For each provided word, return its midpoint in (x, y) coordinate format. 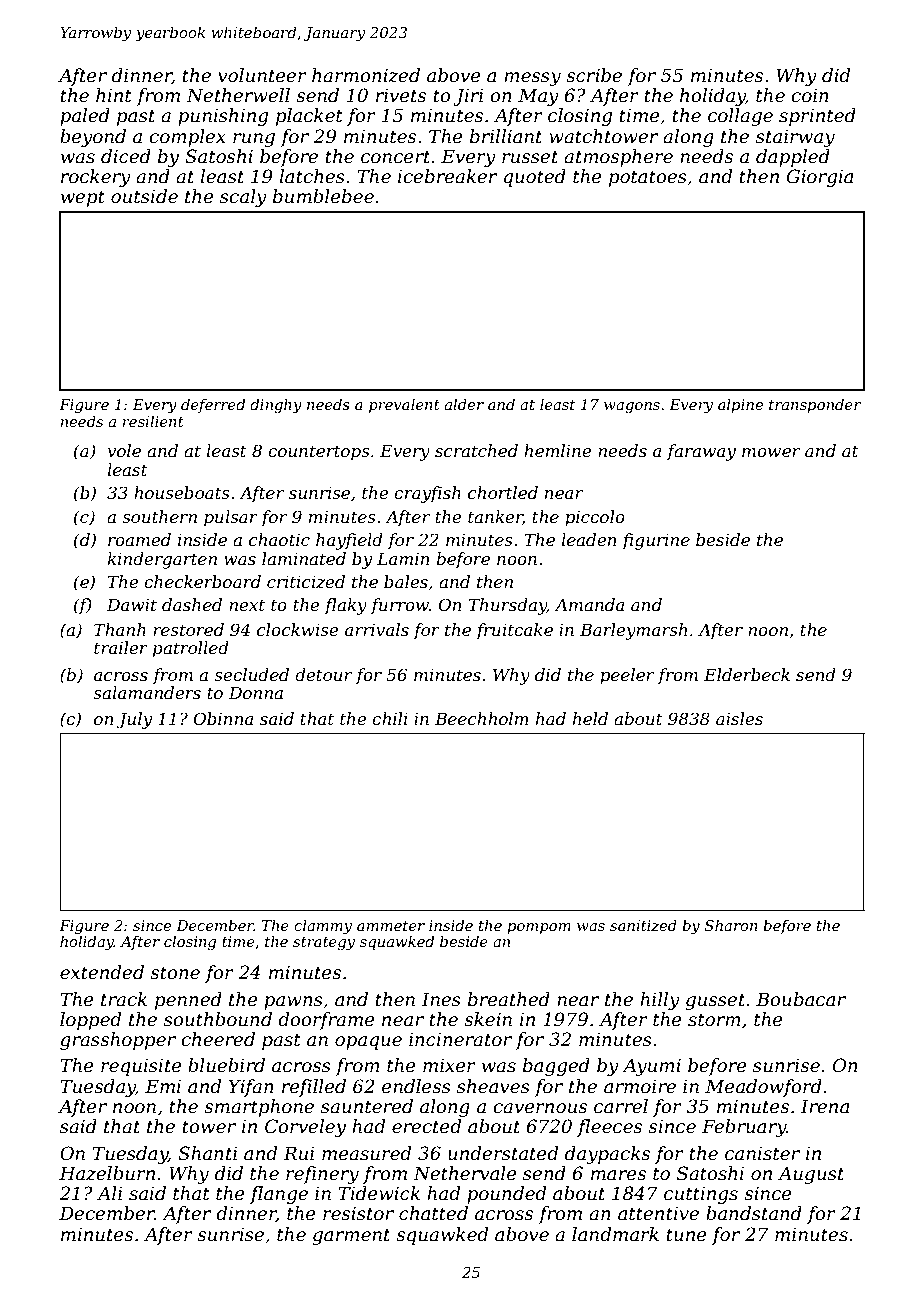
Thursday (508, 606)
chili (390, 718)
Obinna (223, 718)
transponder (815, 405)
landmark (615, 1234)
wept (83, 198)
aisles (739, 718)
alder (464, 404)
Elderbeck (747, 674)
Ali (110, 1193)
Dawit (132, 604)
